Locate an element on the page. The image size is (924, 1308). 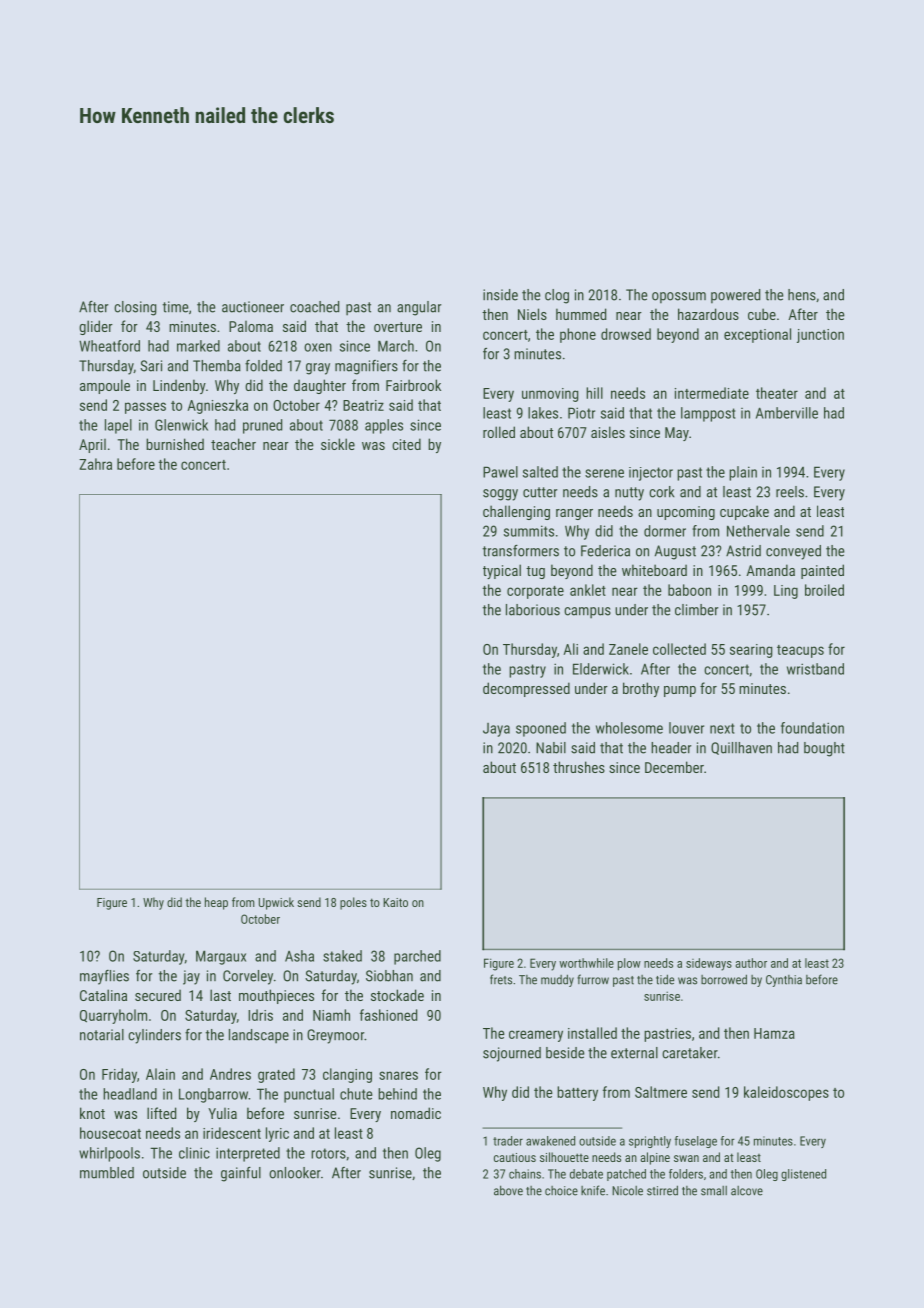
teacher is located at coordinates (233, 444).
